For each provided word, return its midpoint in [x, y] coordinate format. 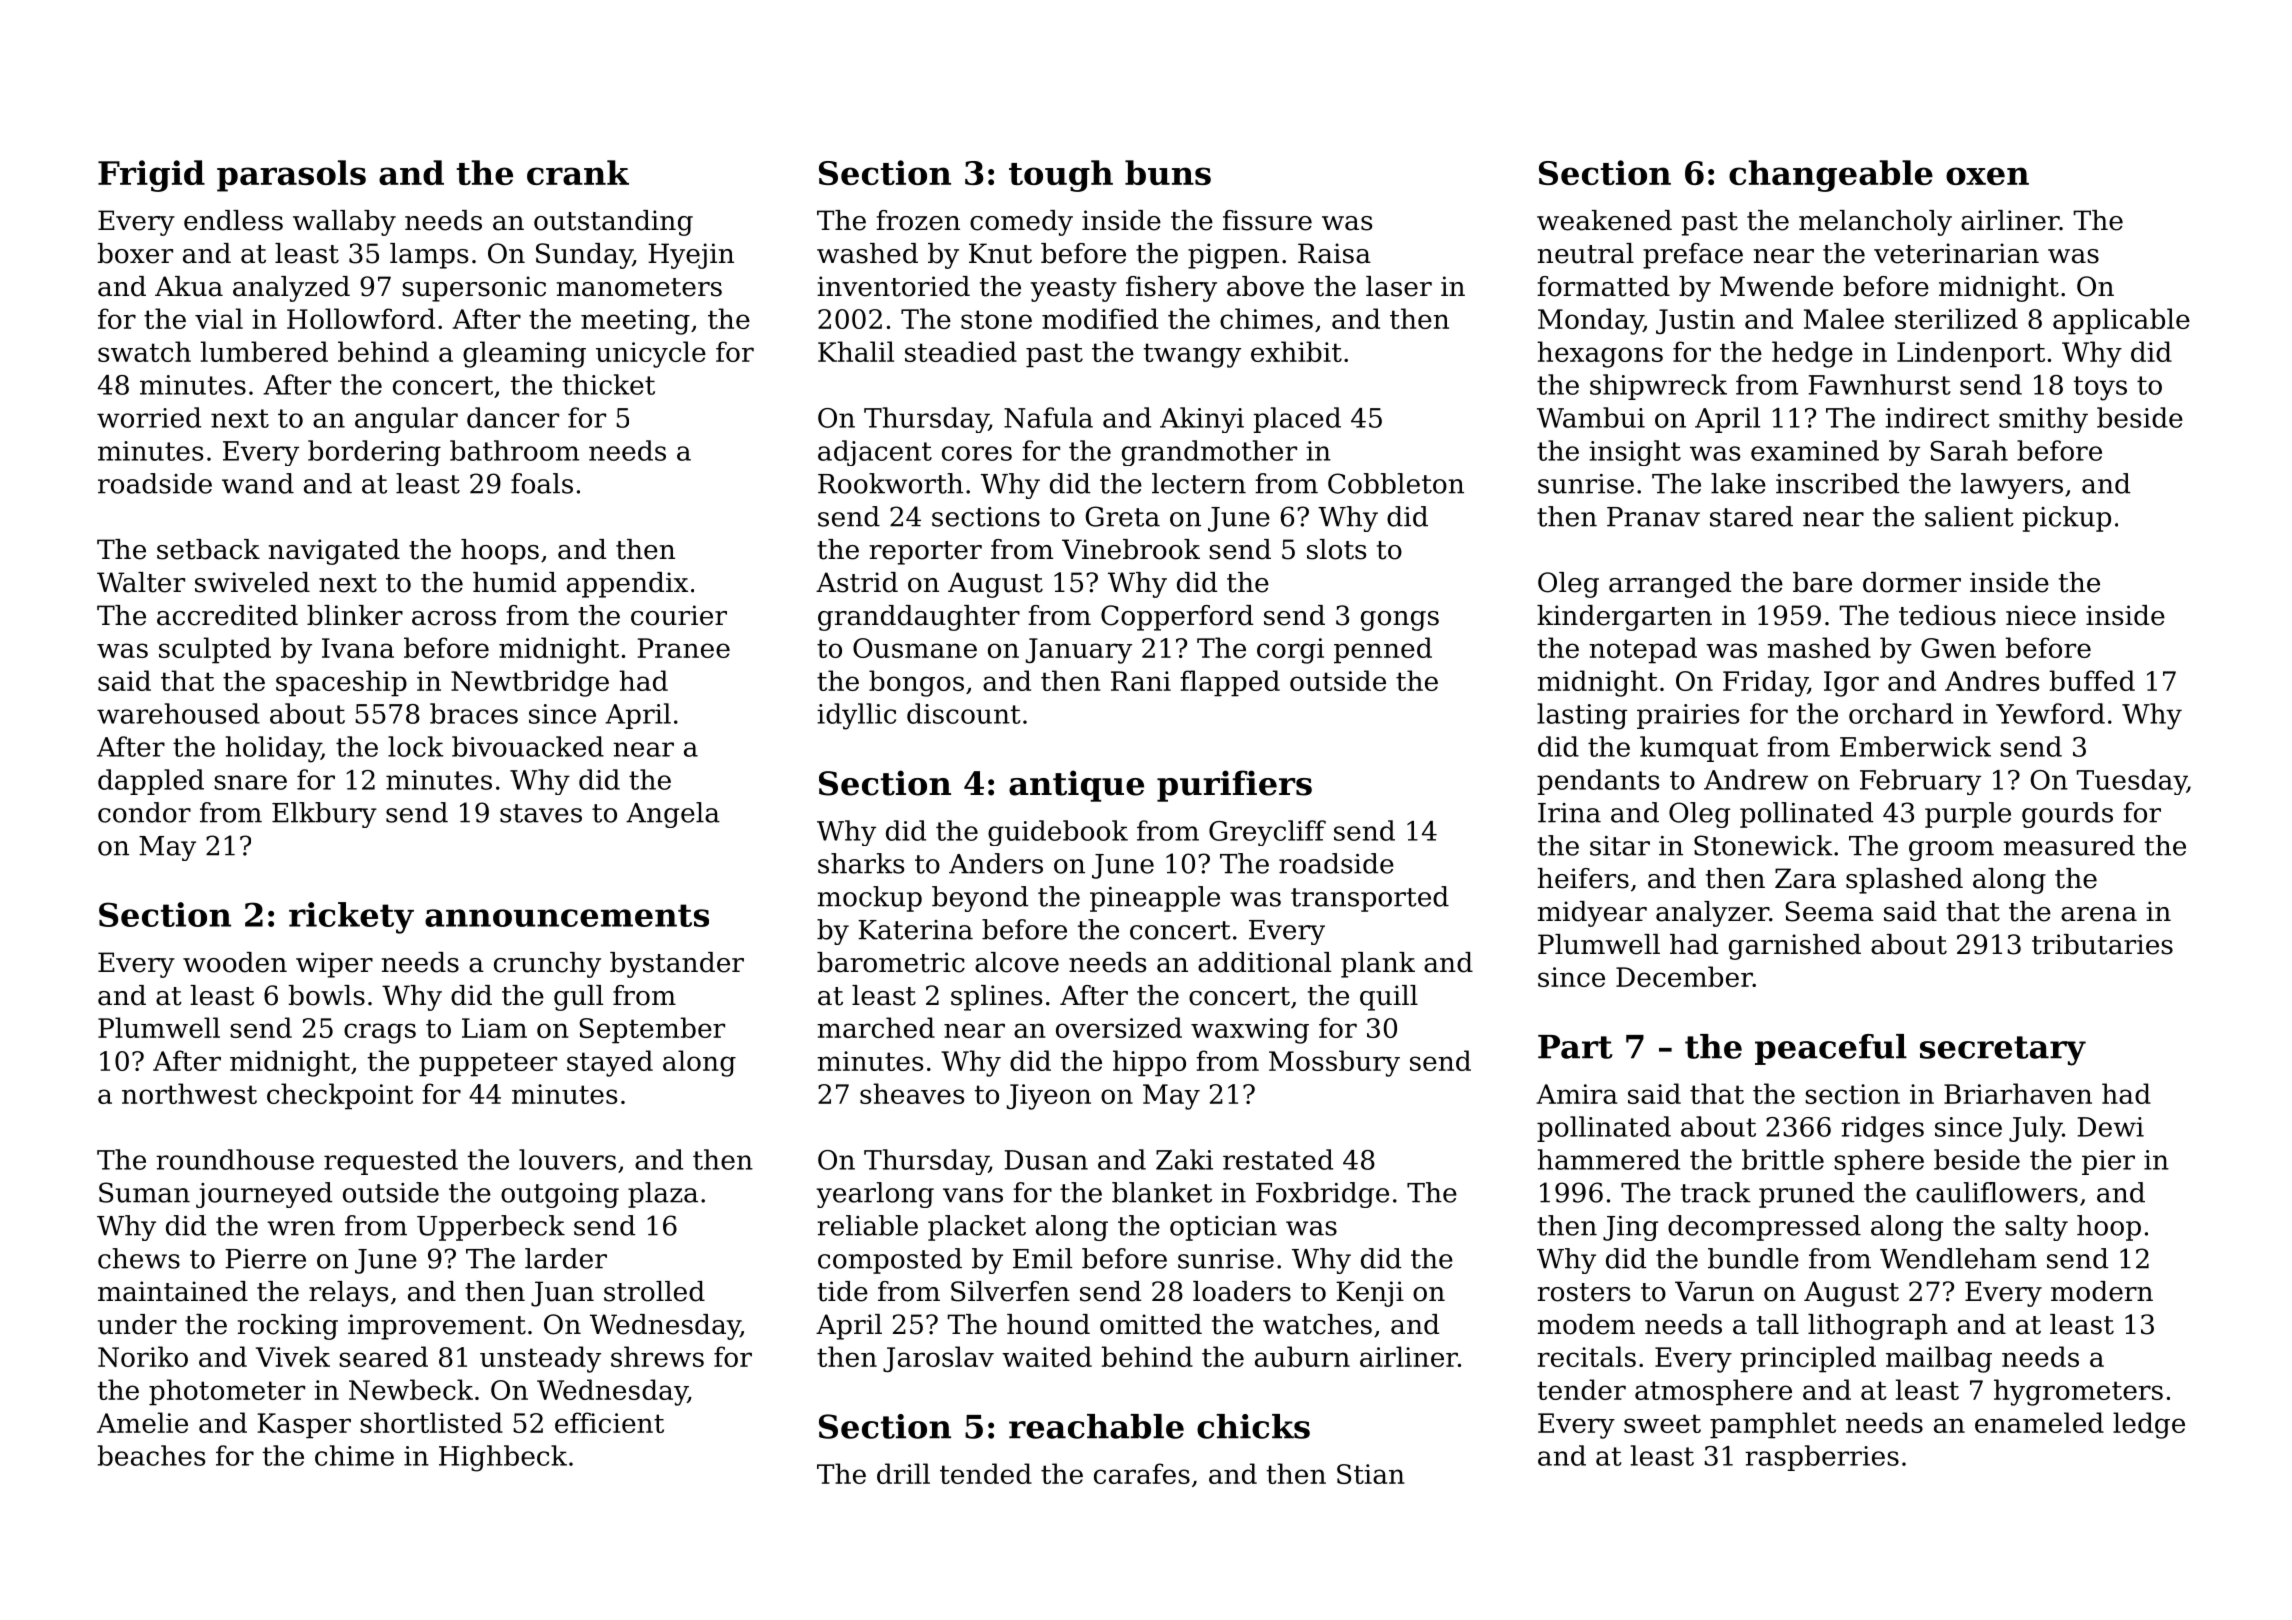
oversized [1119, 1027]
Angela [673, 815]
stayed [610, 1063]
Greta [1123, 516]
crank [578, 172]
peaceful [1831, 1049]
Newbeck [411, 1389]
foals [542, 483]
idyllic [856, 716]
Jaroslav [938, 1359]
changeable [1831, 176]
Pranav [1653, 517]
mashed [1819, 647]
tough [1061, 176]
